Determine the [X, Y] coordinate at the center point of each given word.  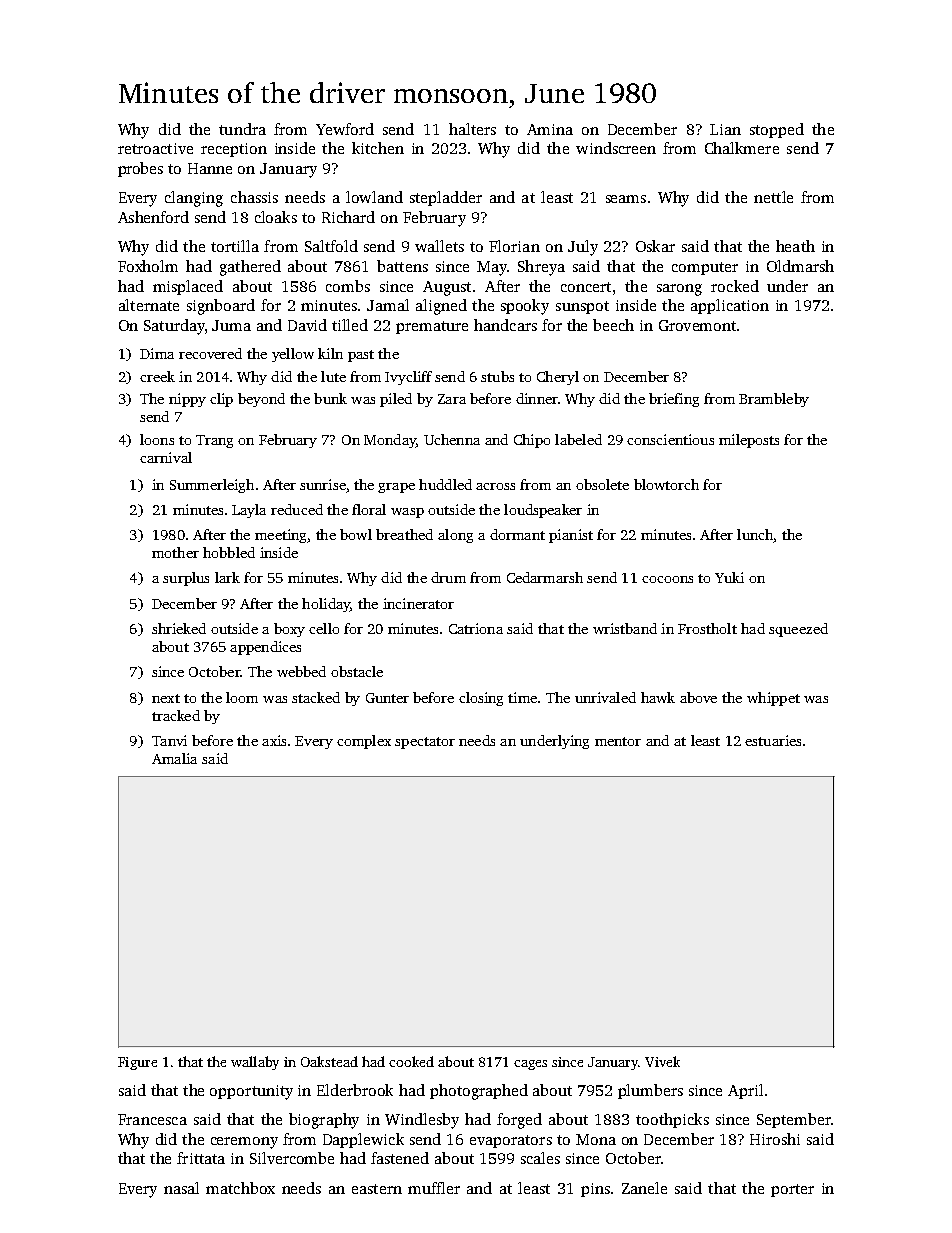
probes [140, 169]
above [698, 697]
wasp [407, 513]
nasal [181, 1188]
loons [157, 439]
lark [227, 577]
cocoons [667, 579]
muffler [434, 1188]
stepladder [446, 198]
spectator [425, 743]
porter [792, 1190]
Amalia [174, 758]
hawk [658, 697]
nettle [773, 197]
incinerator [418, 603]
